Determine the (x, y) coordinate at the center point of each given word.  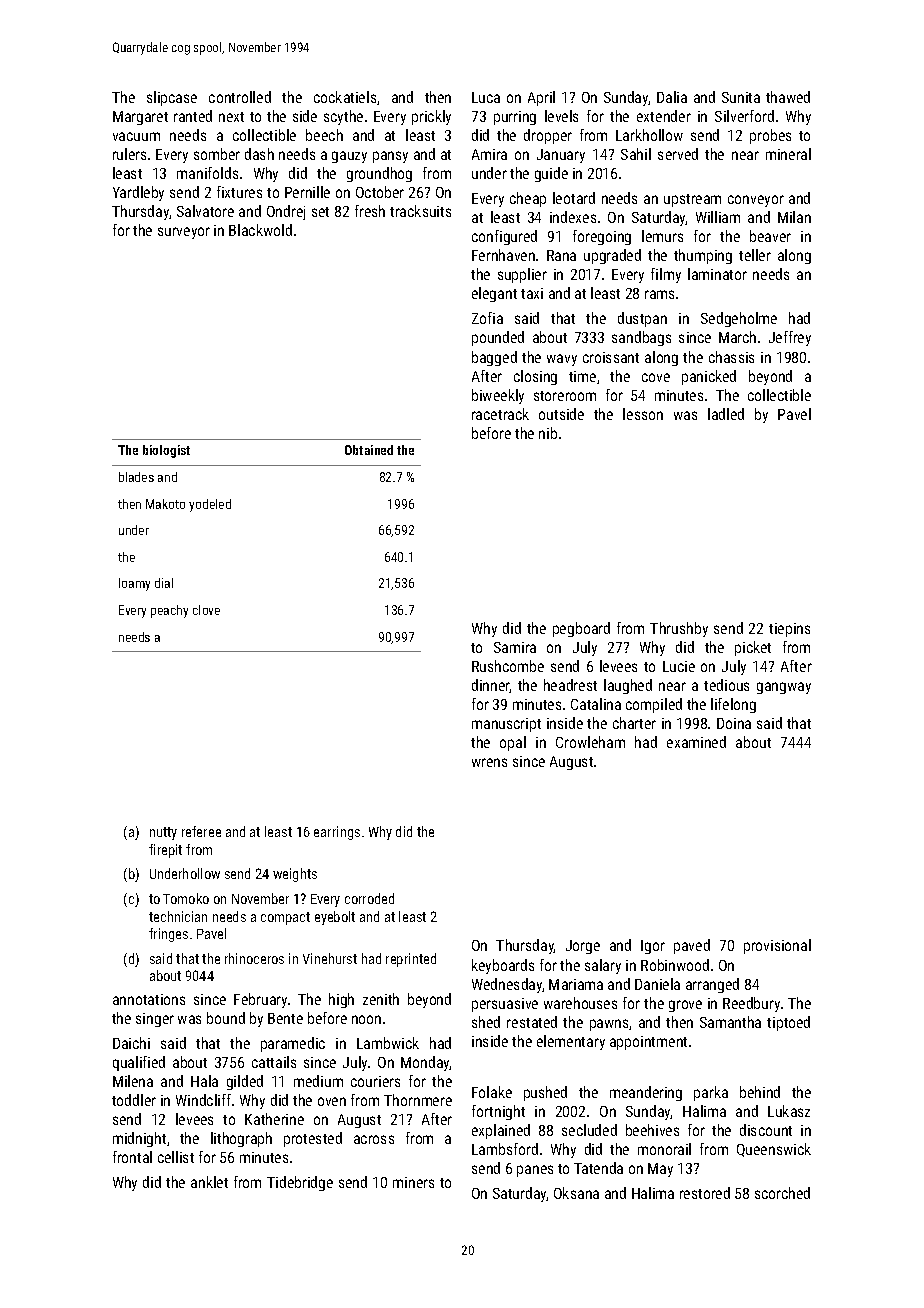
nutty (163, 833)
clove (206, 610)
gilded (245, 1082)
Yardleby (138, 193)
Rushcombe (508, 666)
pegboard (581, 629)
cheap (528, 199)
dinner (491, 686)
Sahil (636, 154)
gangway (784, 688)
